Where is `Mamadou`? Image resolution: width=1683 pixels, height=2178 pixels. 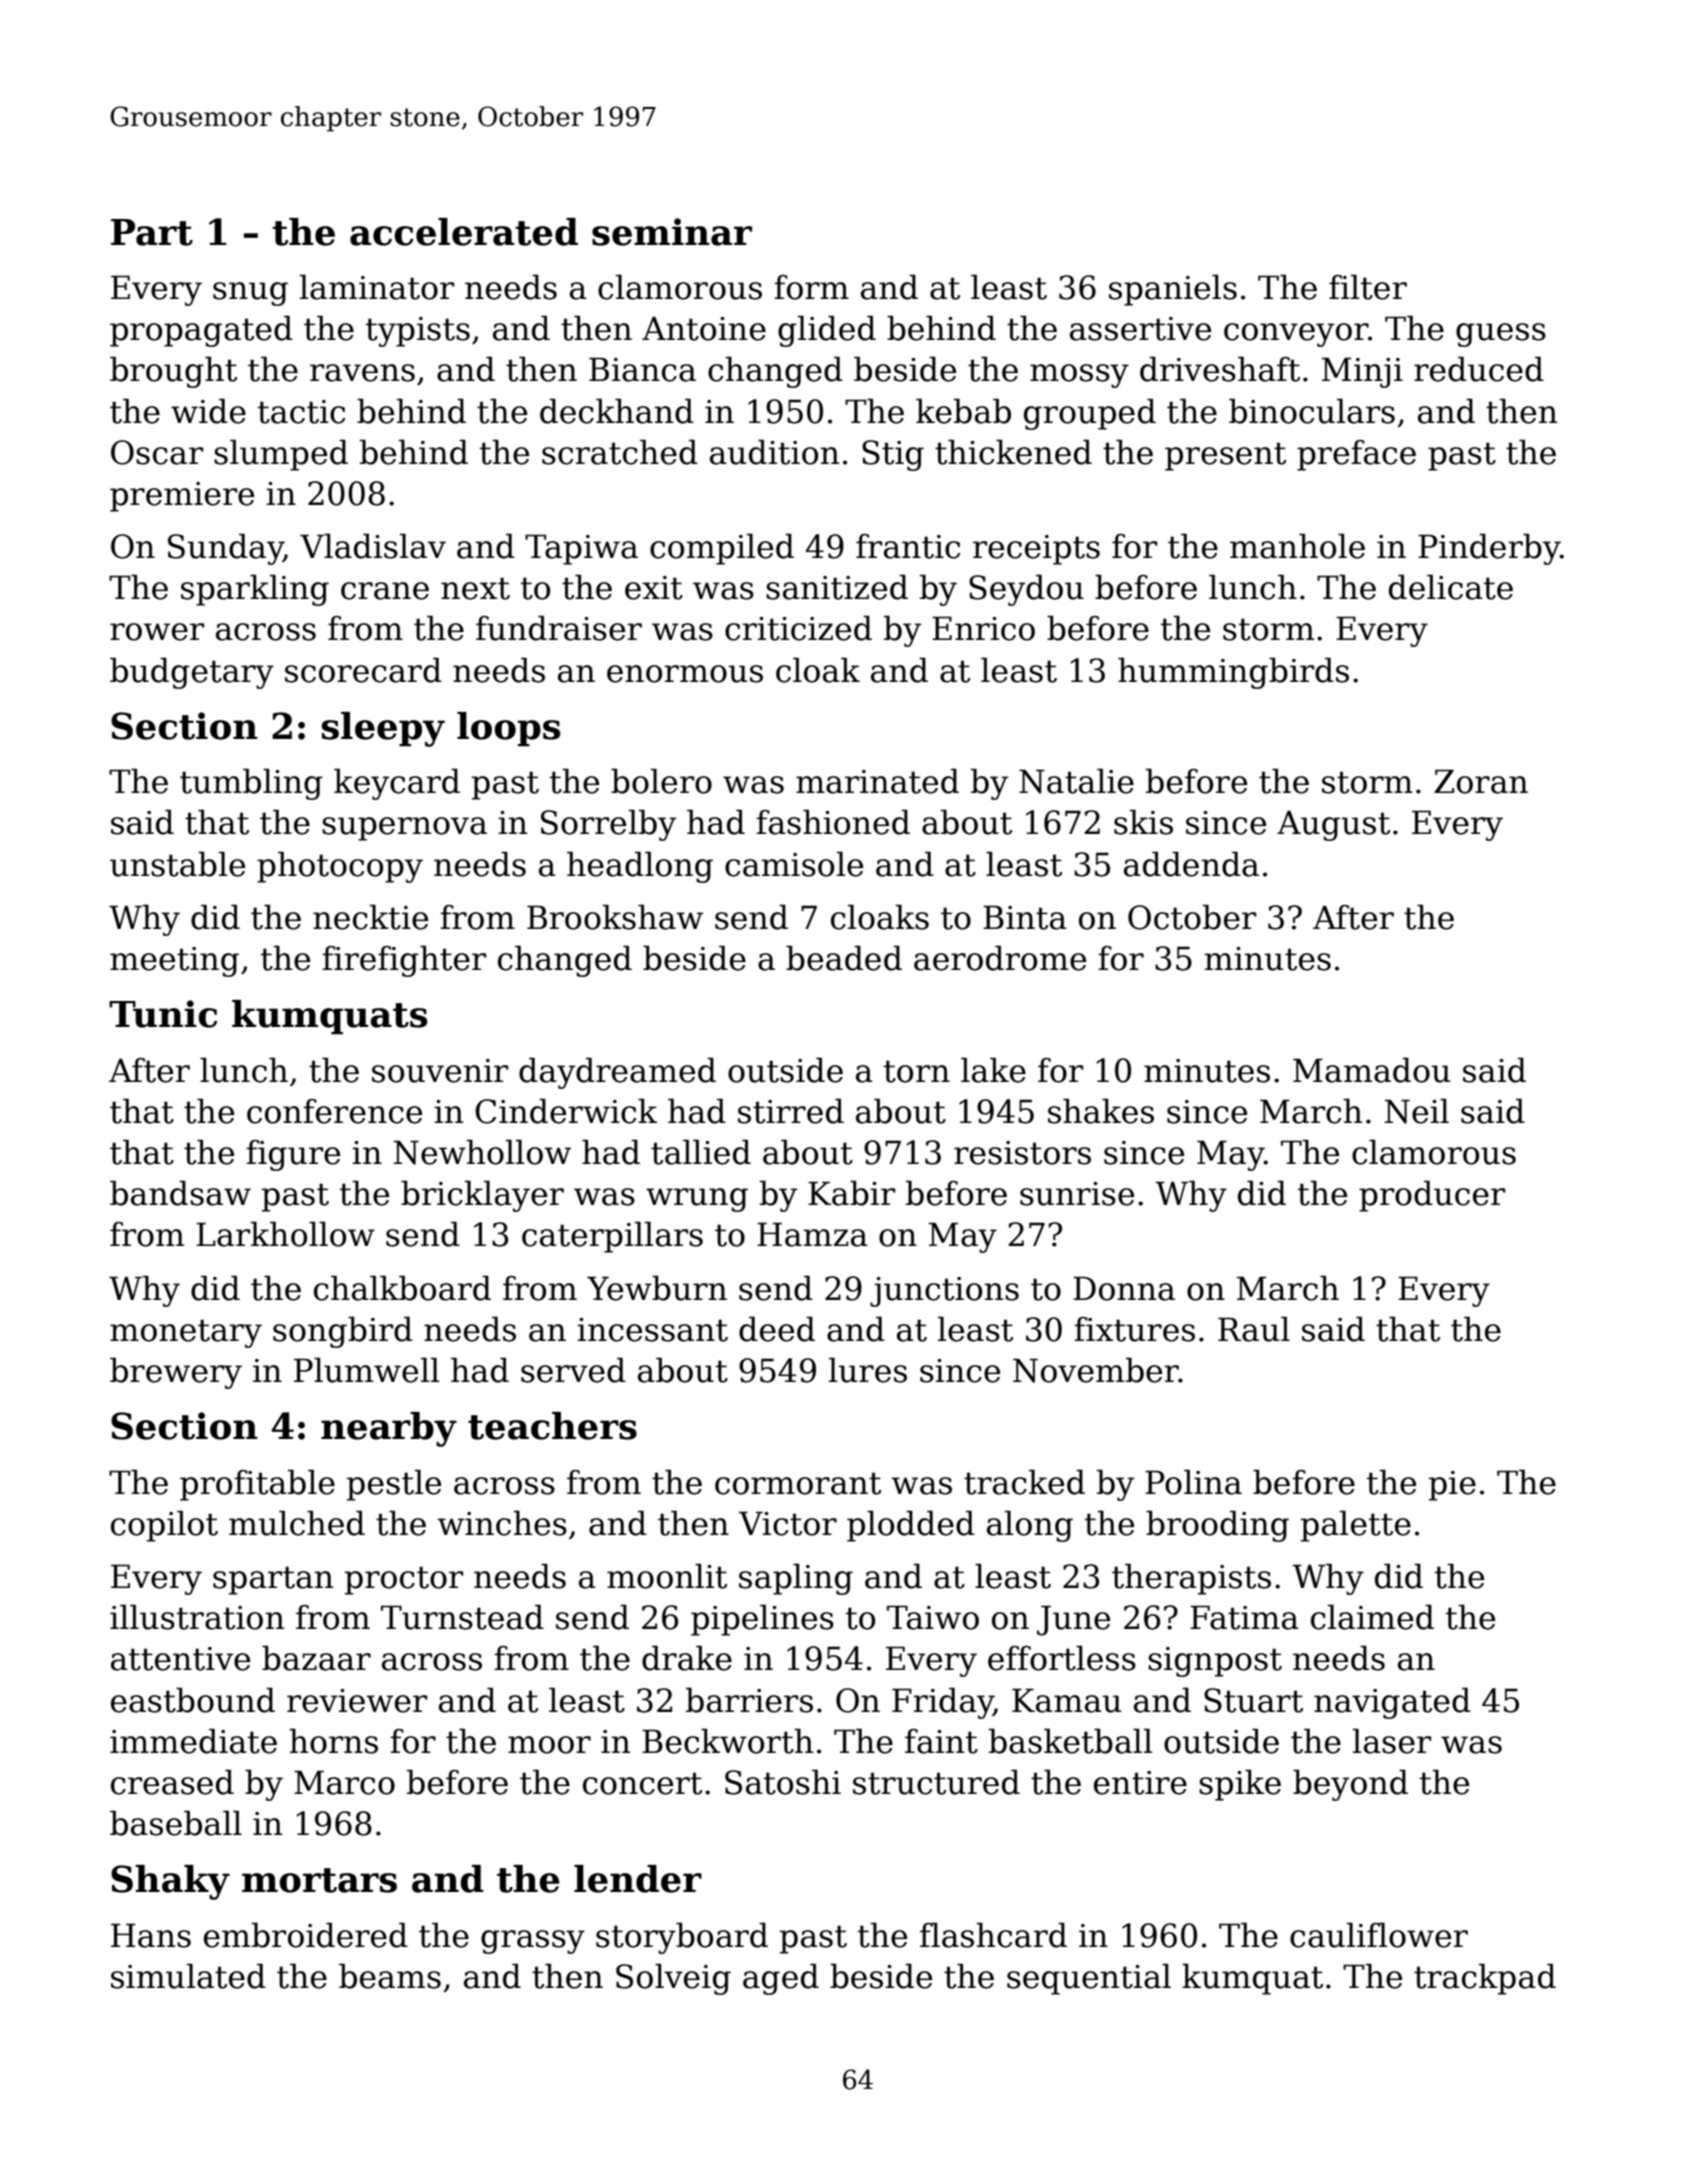 Mamadou is located at coordinates (1372, 1070).
